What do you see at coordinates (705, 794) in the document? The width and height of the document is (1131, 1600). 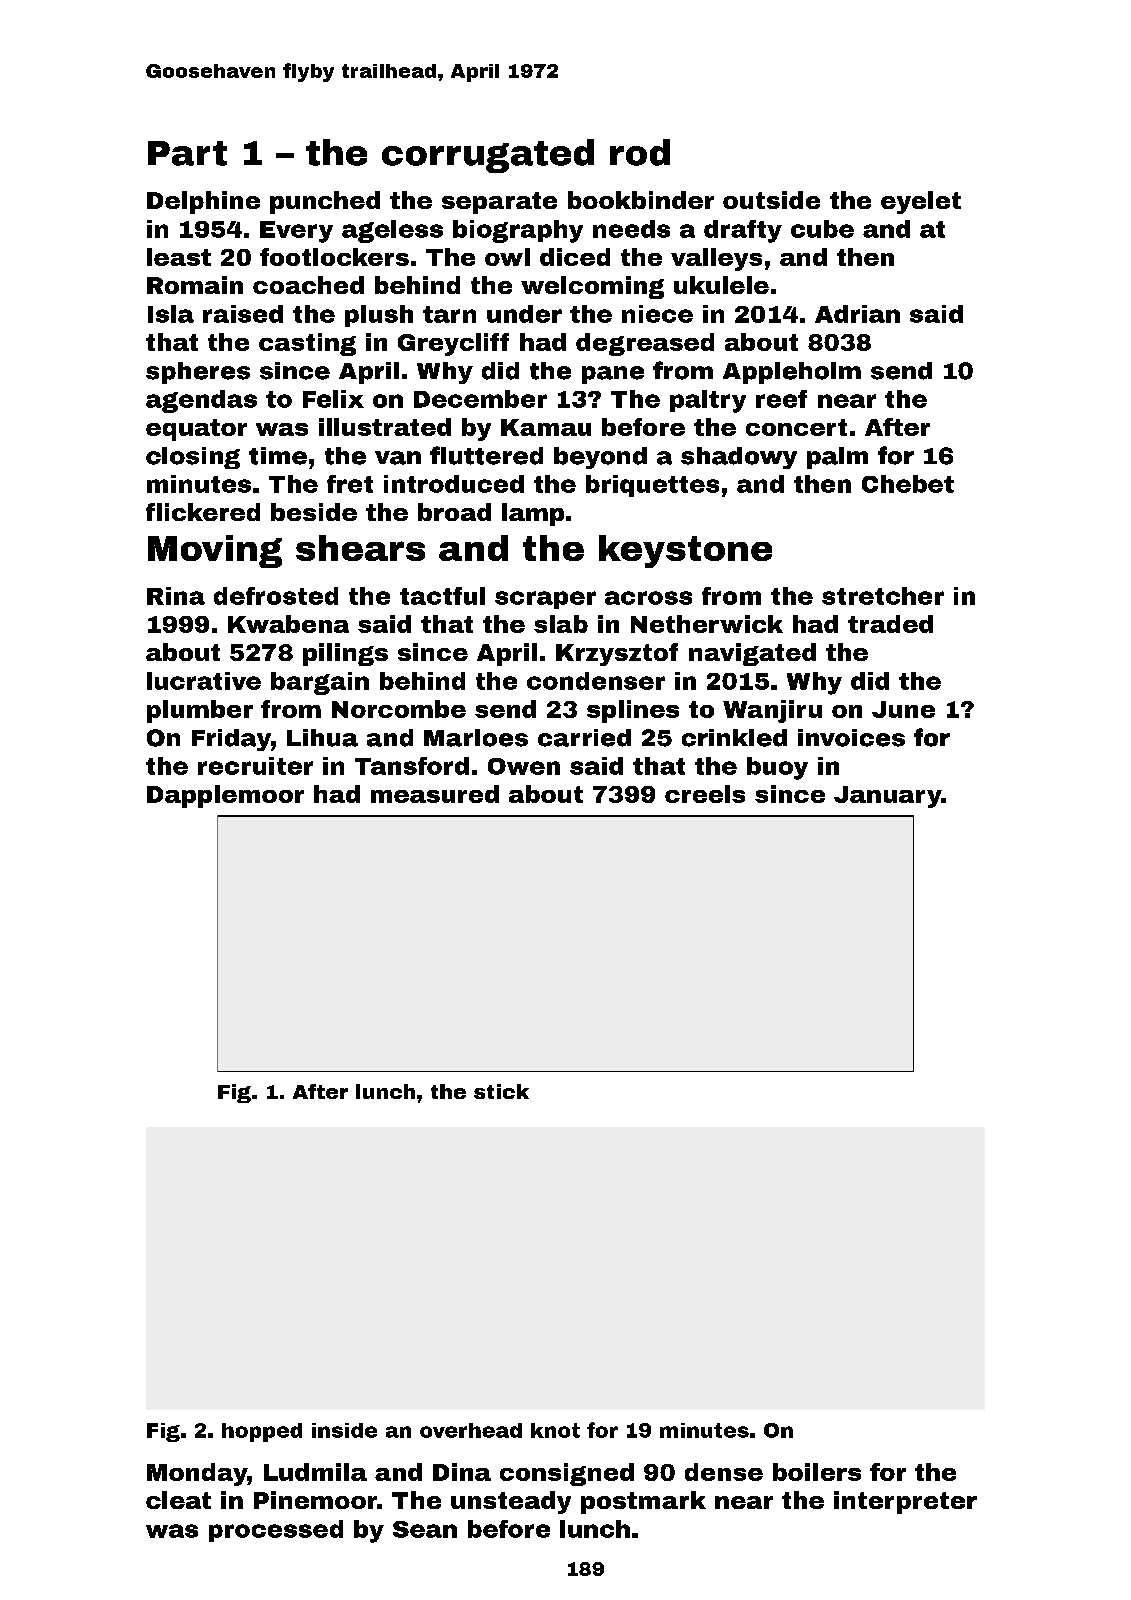 I see `creels` at bounding box center [705, 794].
